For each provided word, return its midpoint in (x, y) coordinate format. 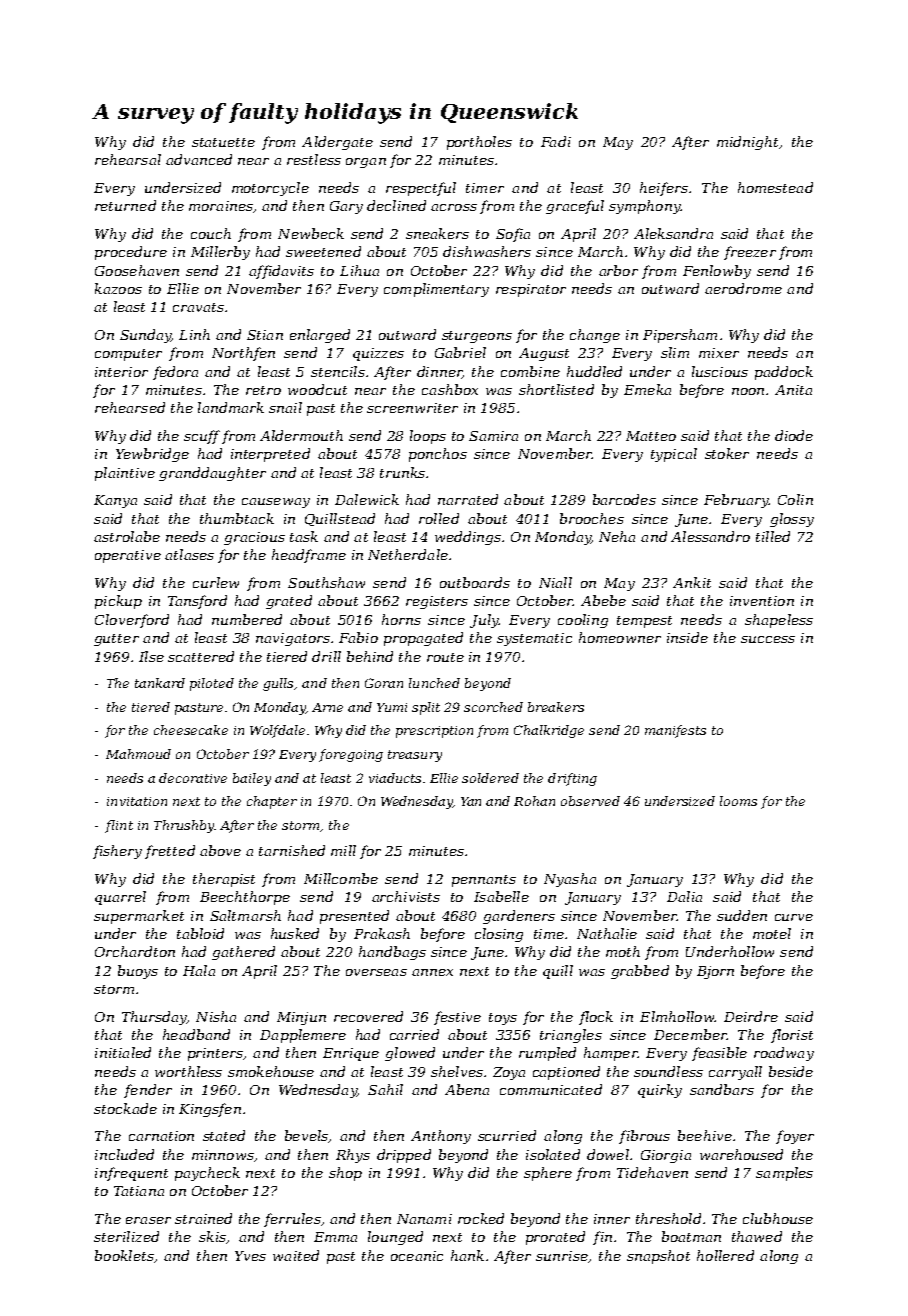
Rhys (353, 1156)
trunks (402, 472)
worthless (188, 1071)
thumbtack (237, 518)
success (768, 639)
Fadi (556, 141)
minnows (223, 1155)
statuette (223, 142)
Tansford (197, 602)
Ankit (692, 582)
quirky (660, 1091)
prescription (434, 732)
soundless (668, 1071)
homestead (775, 187)
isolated (553, 1154)
